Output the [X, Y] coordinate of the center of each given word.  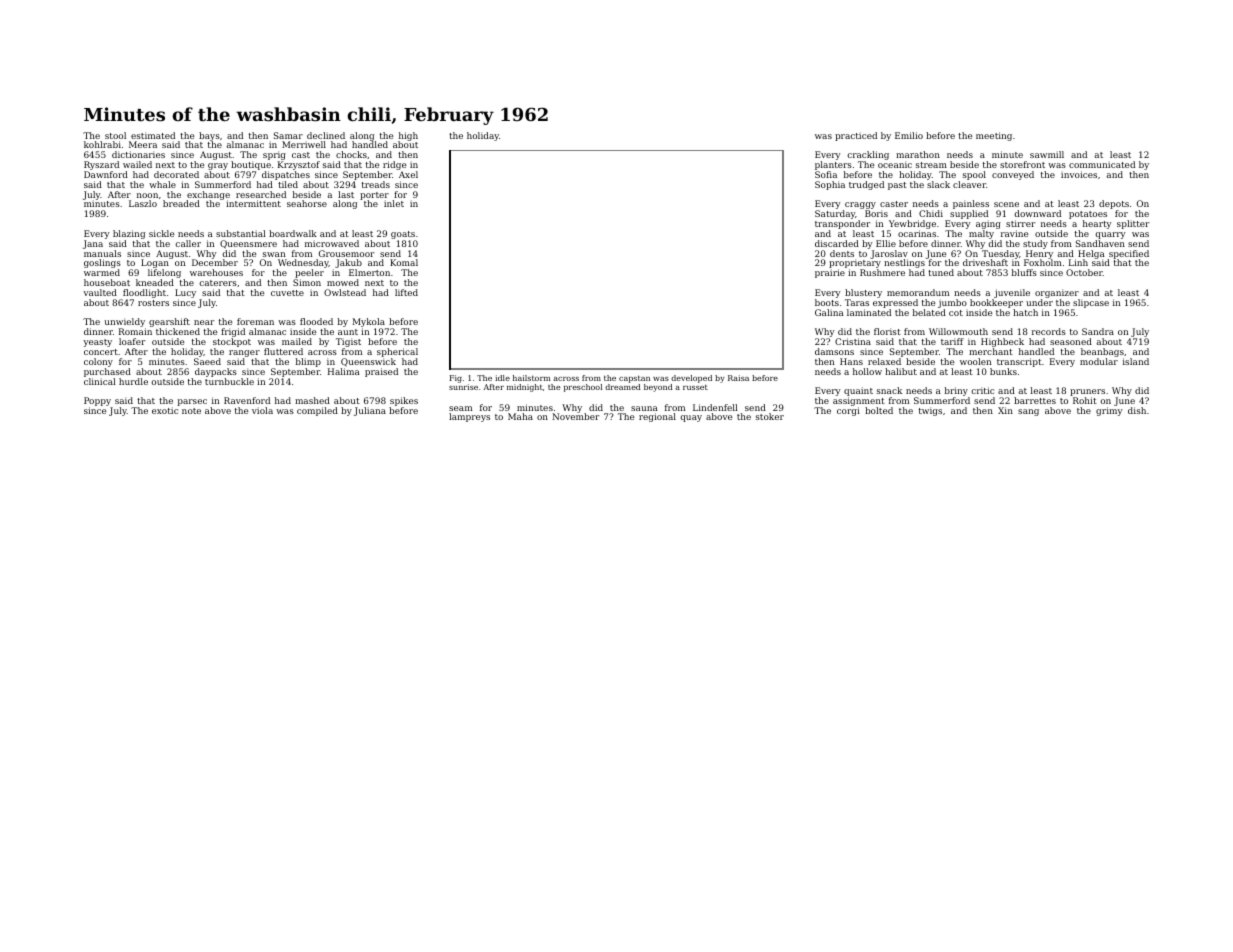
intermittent [253, 204]
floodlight [144, 293]
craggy [860, 205]
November [575, 417]
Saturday [835, 214]
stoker [770, 416]
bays [209, 137]
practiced [856, 136]
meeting [994, 136]
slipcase [1091, 303]
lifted [406, 292]
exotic [165, 410]
